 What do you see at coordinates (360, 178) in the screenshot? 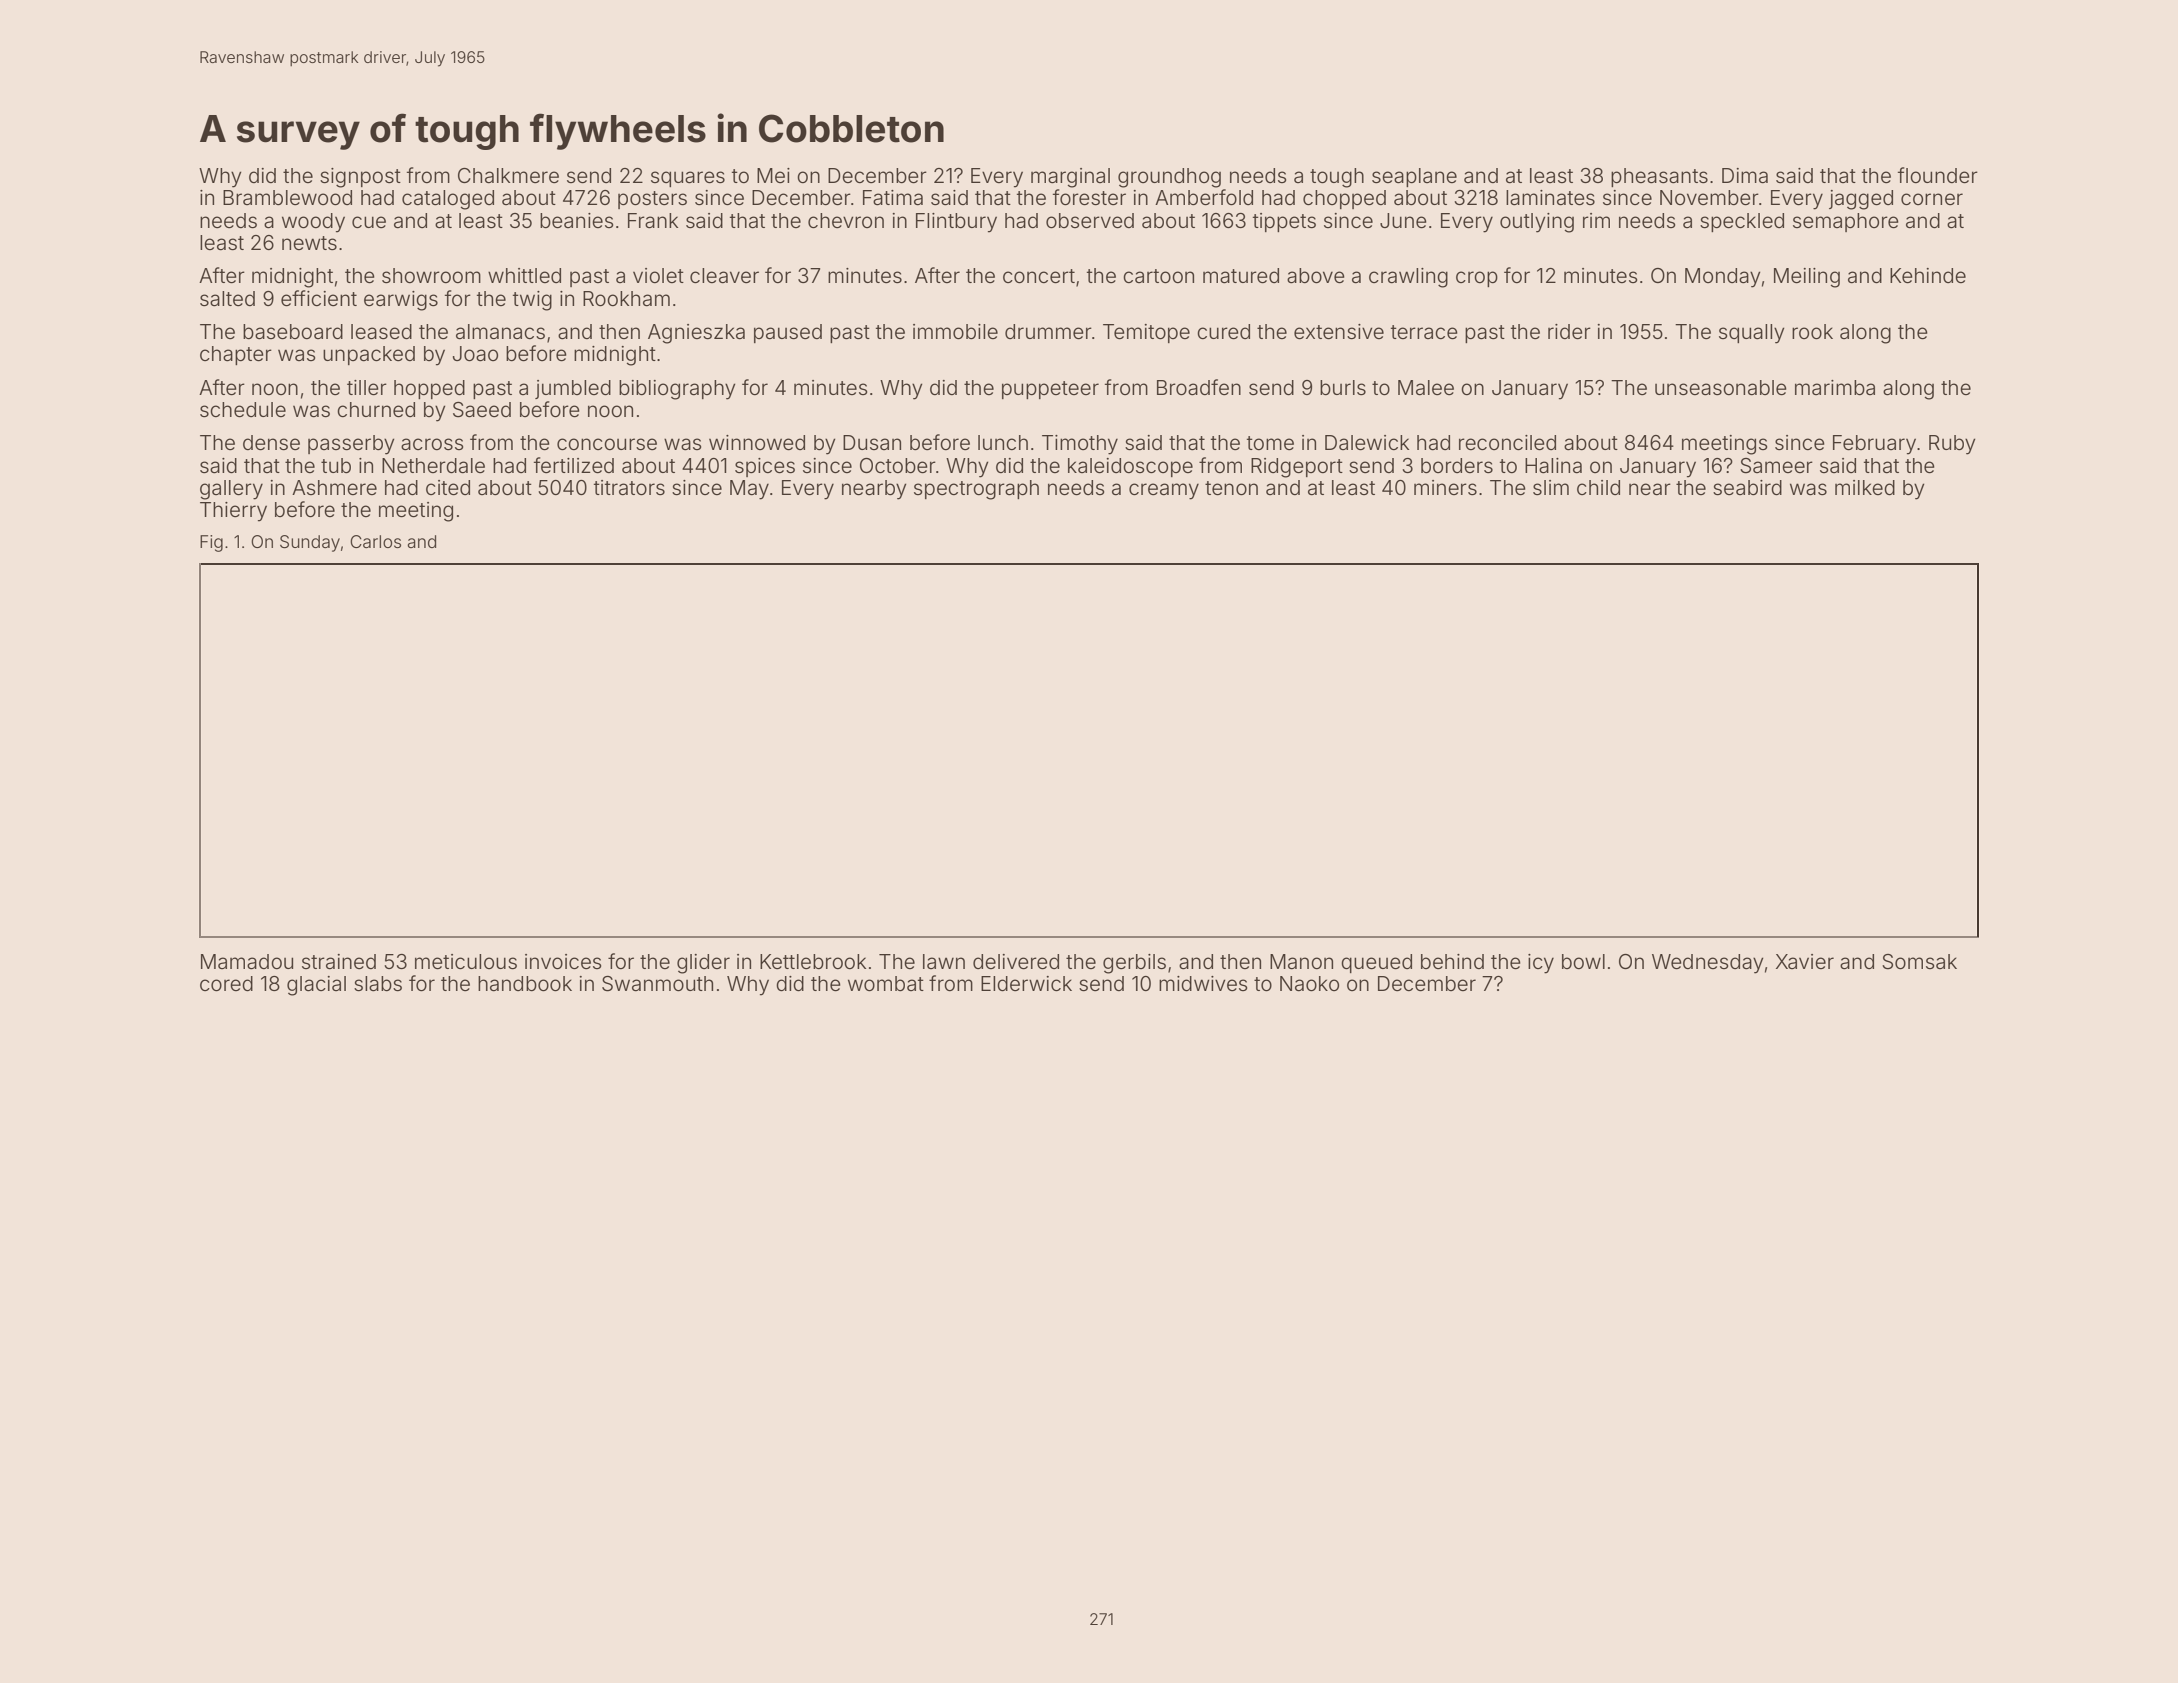
I see `signpost` at bounding box center [360, 178].
